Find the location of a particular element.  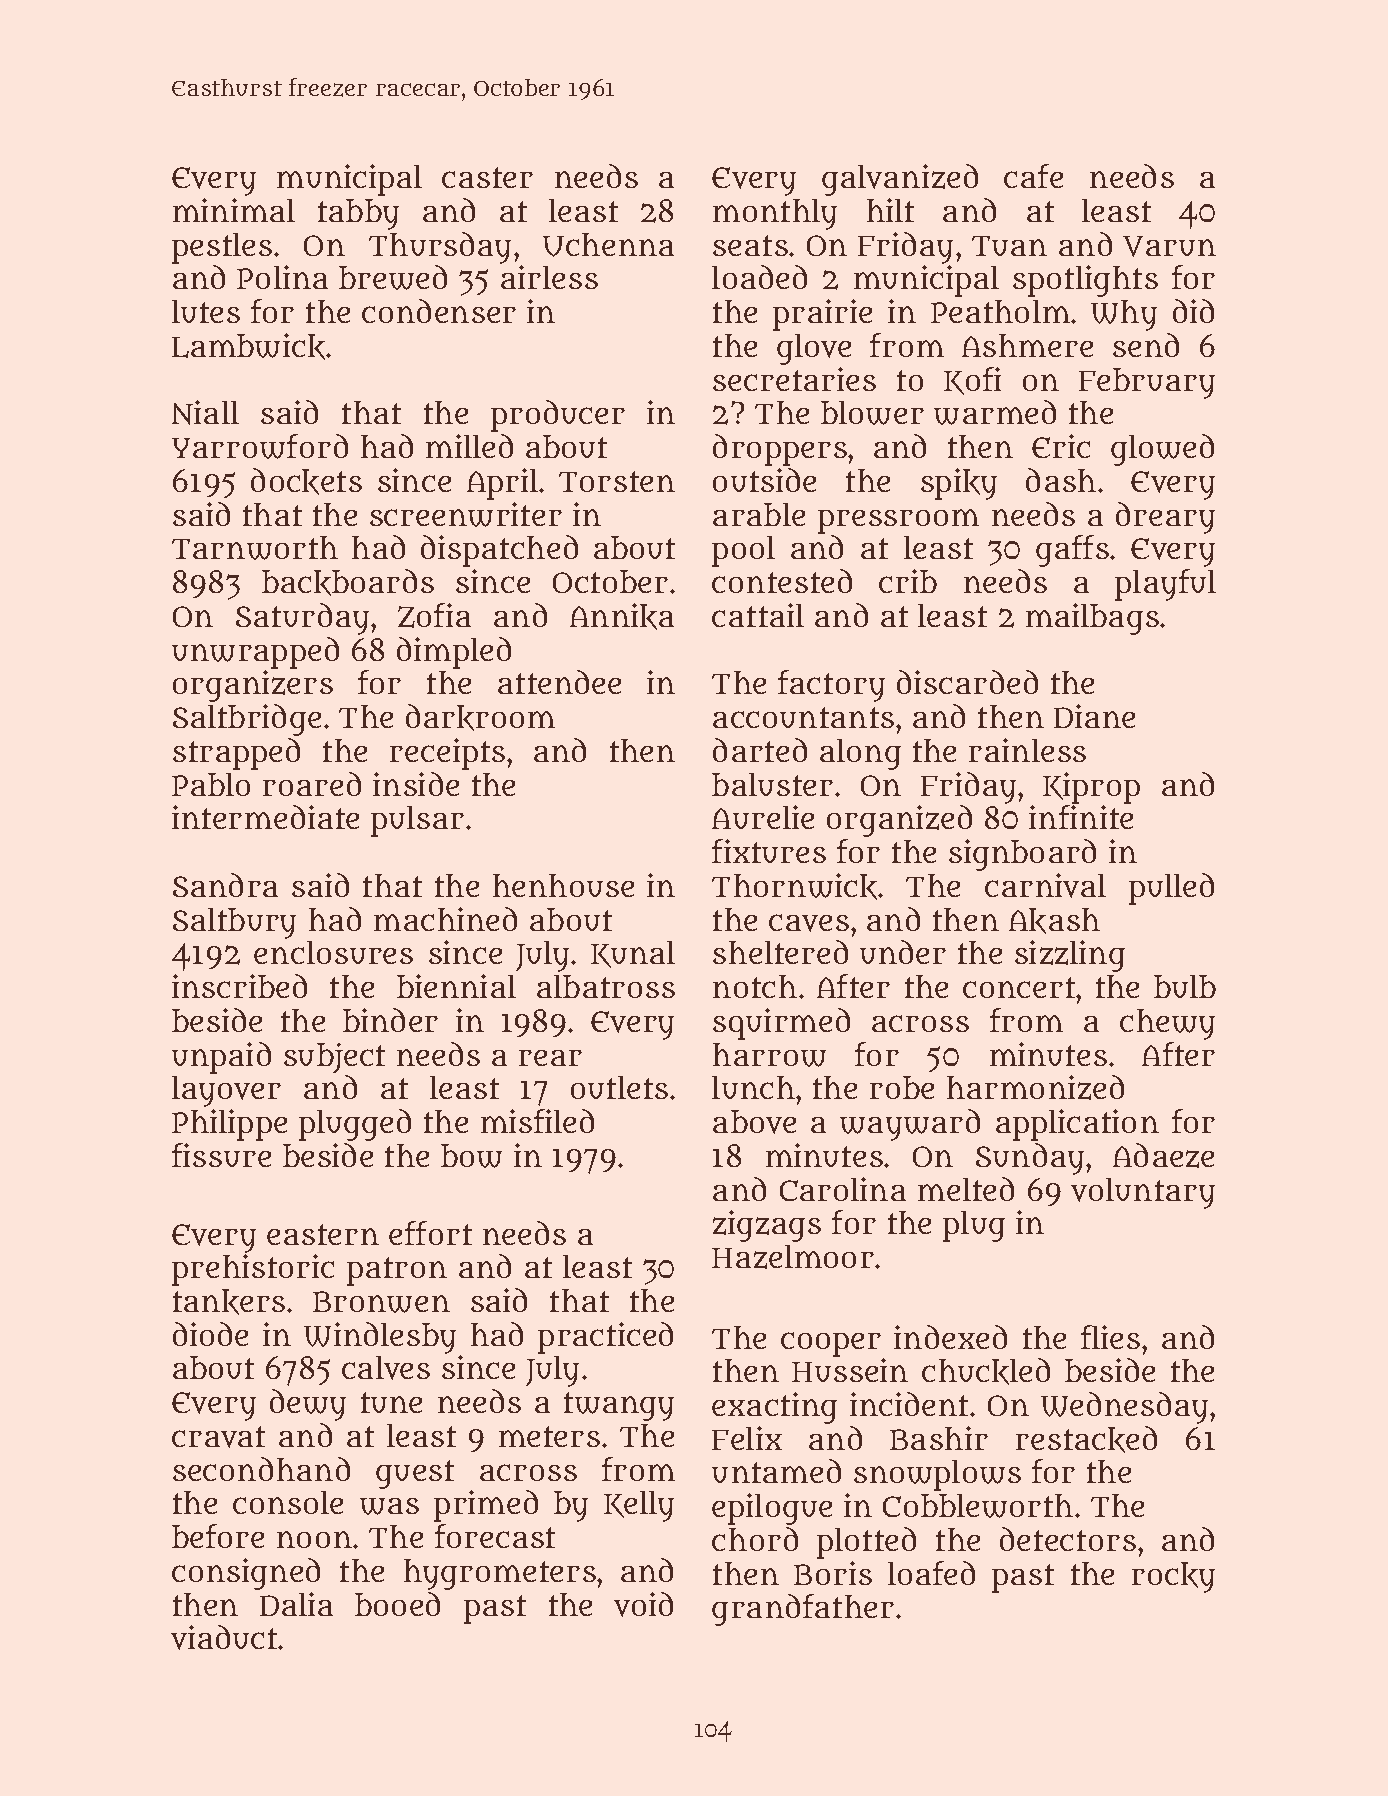

viaduct is located at coordinates (224, 1637).
